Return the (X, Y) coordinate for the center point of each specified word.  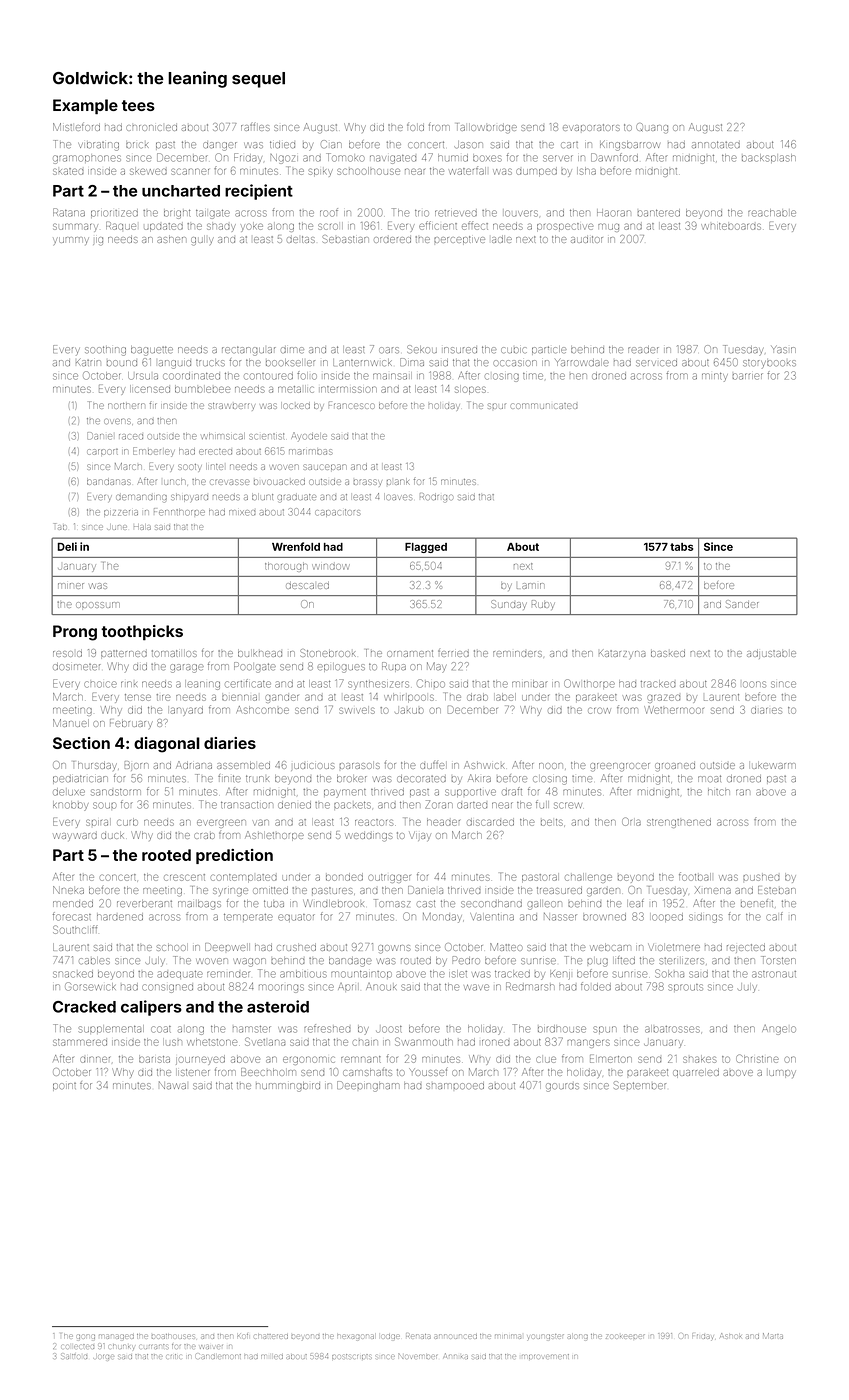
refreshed (327, 1028)
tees (138, 105)
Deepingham (368, 1086)
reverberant (144, 903)
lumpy (782, 1074)
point (64, 1087)
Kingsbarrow (629, 145)
